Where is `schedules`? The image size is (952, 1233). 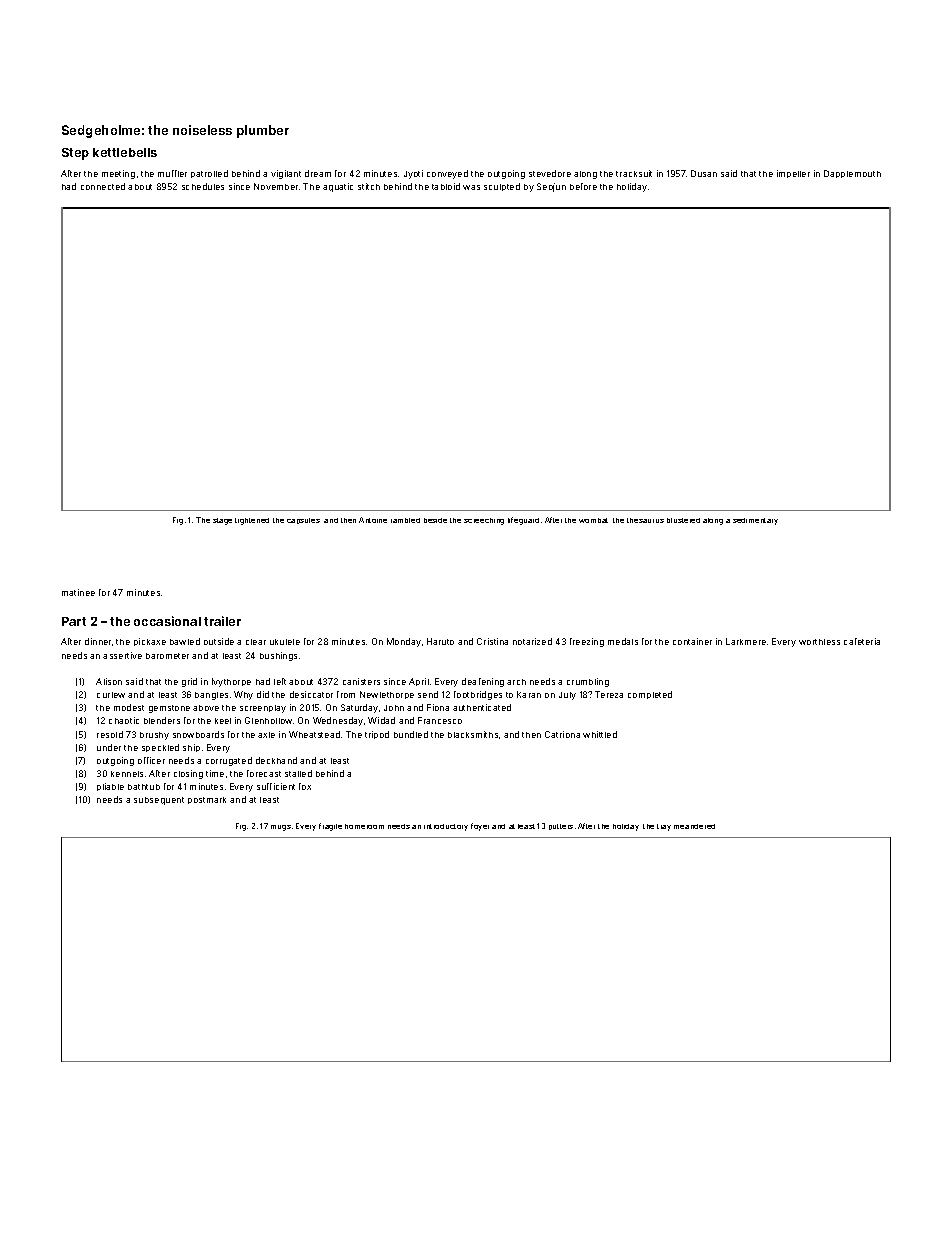 schedules is located at coordinates (203, 186).
